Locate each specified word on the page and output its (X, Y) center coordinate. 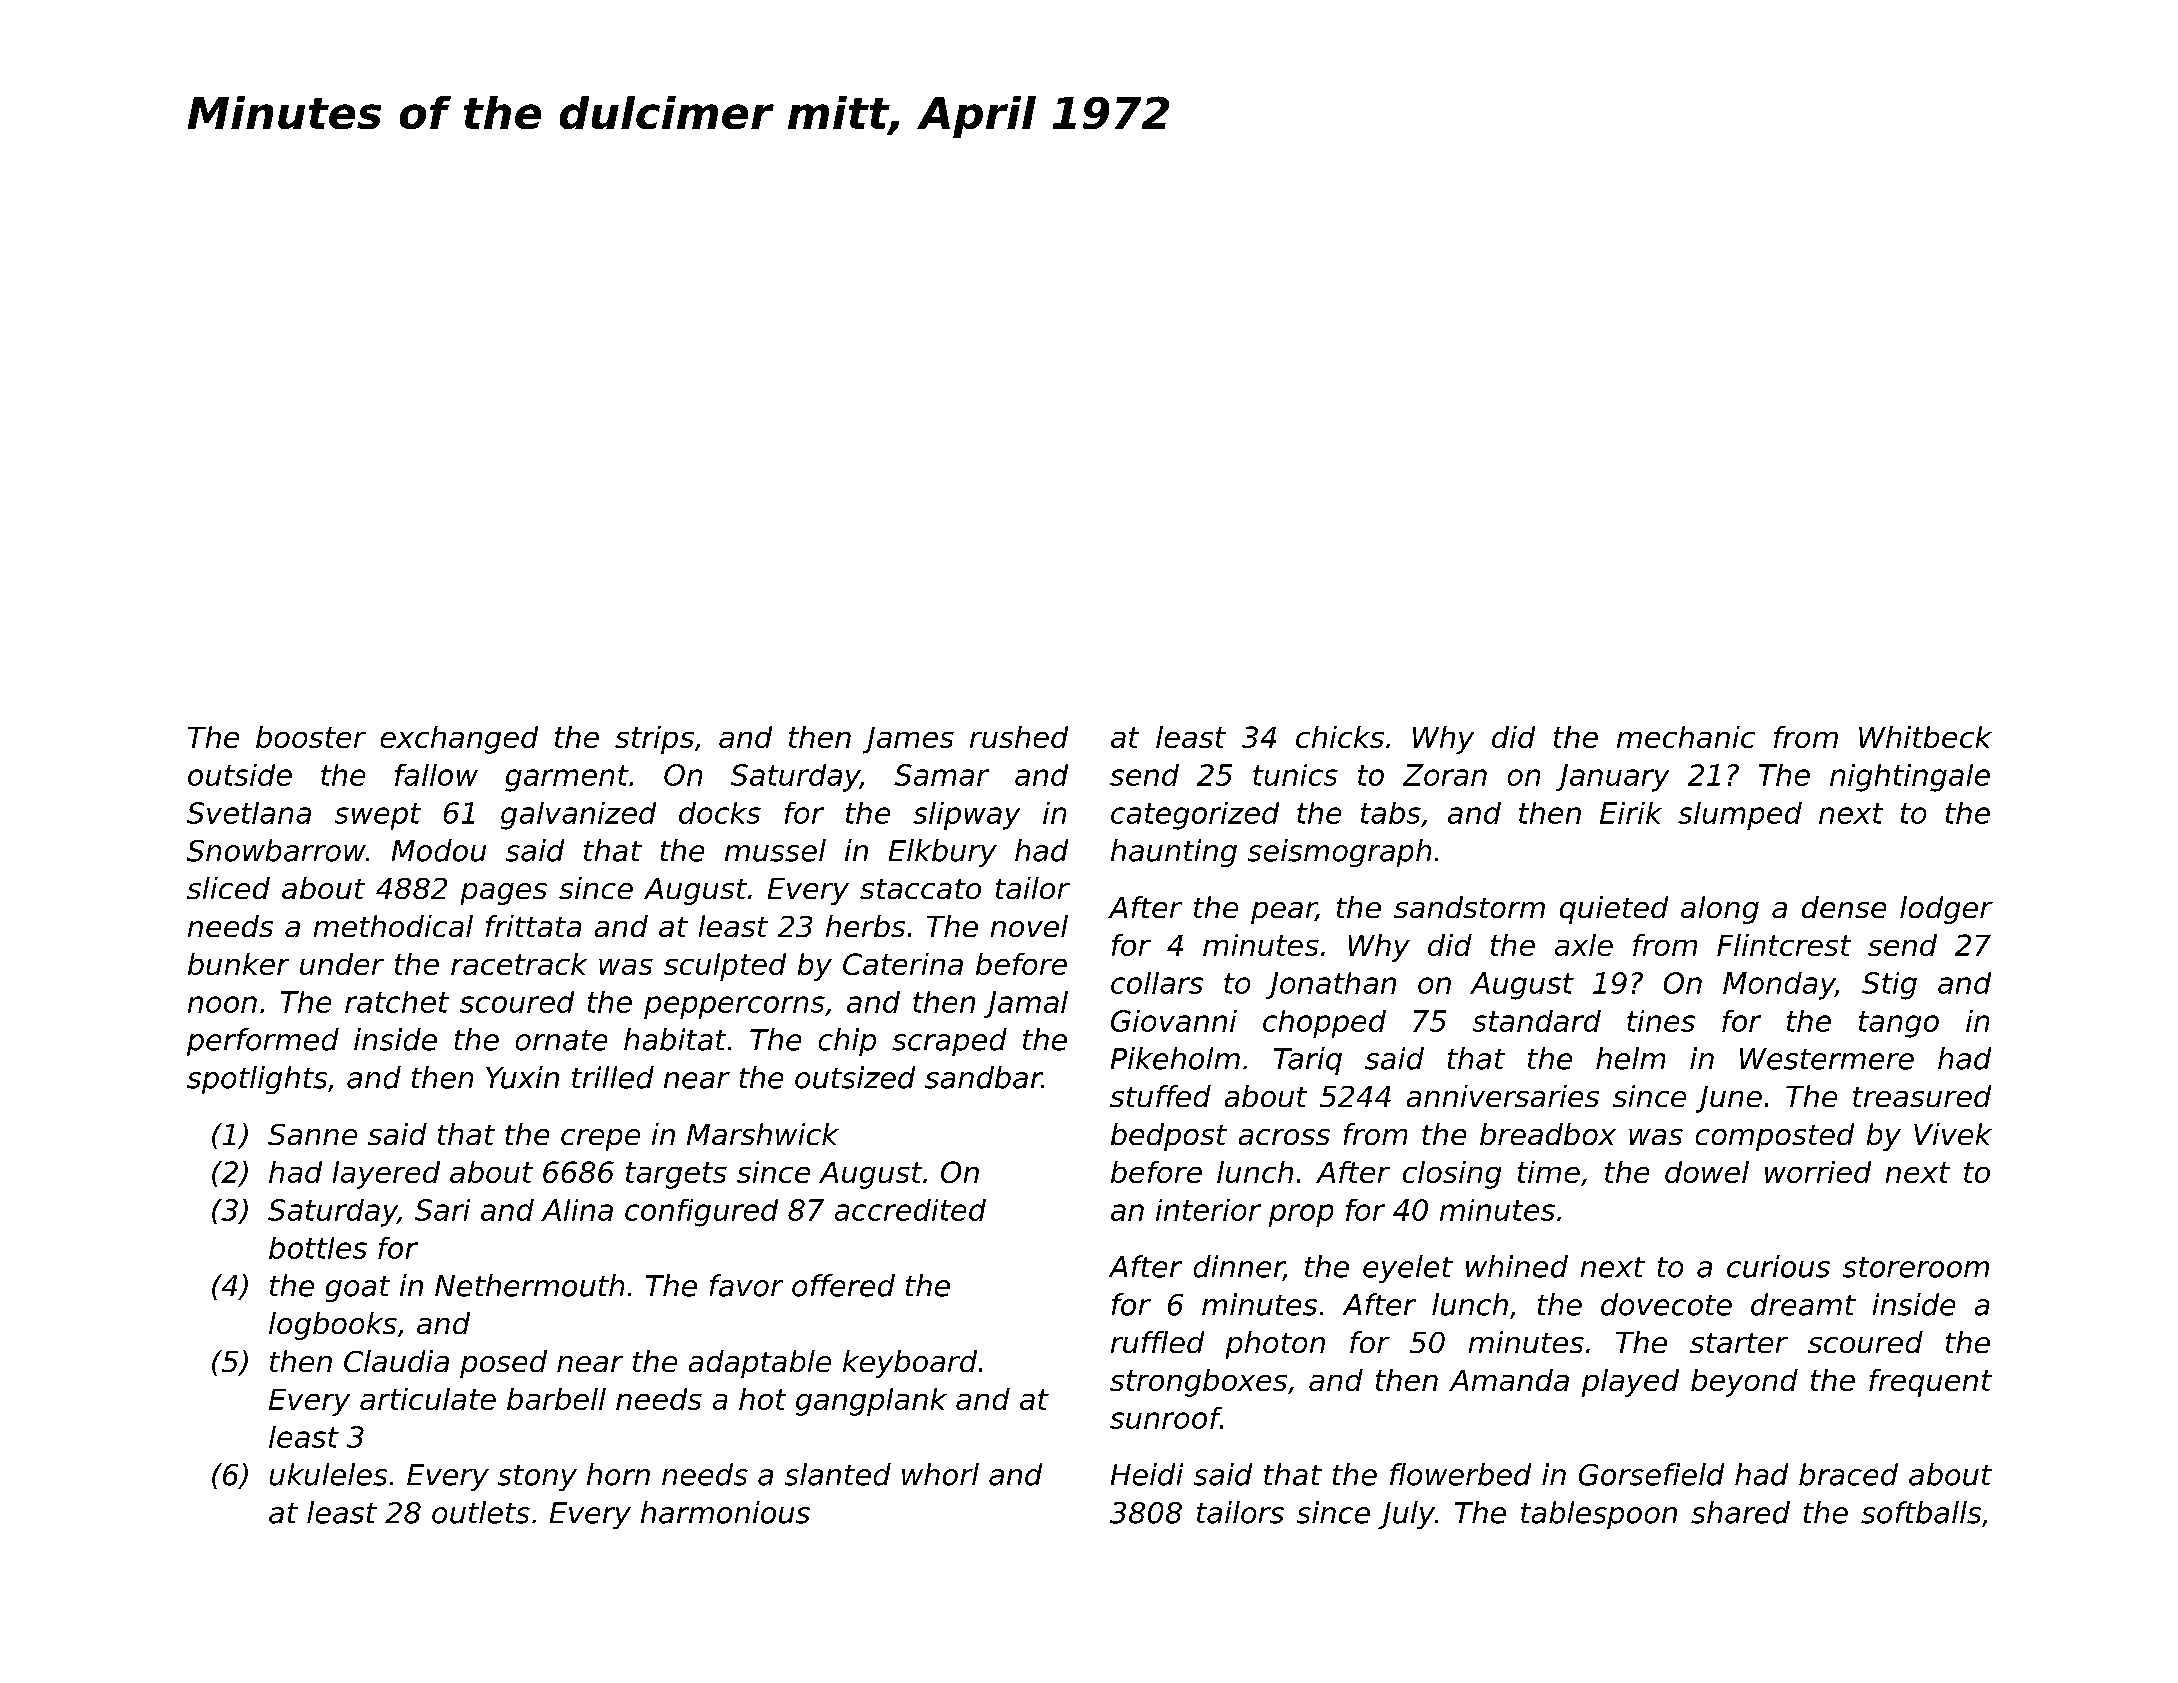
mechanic (1686, 737)
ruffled (1157, 1342)
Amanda (1509, 1380)
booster (311, 737)
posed (503, 1364)
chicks (1340, 737)
